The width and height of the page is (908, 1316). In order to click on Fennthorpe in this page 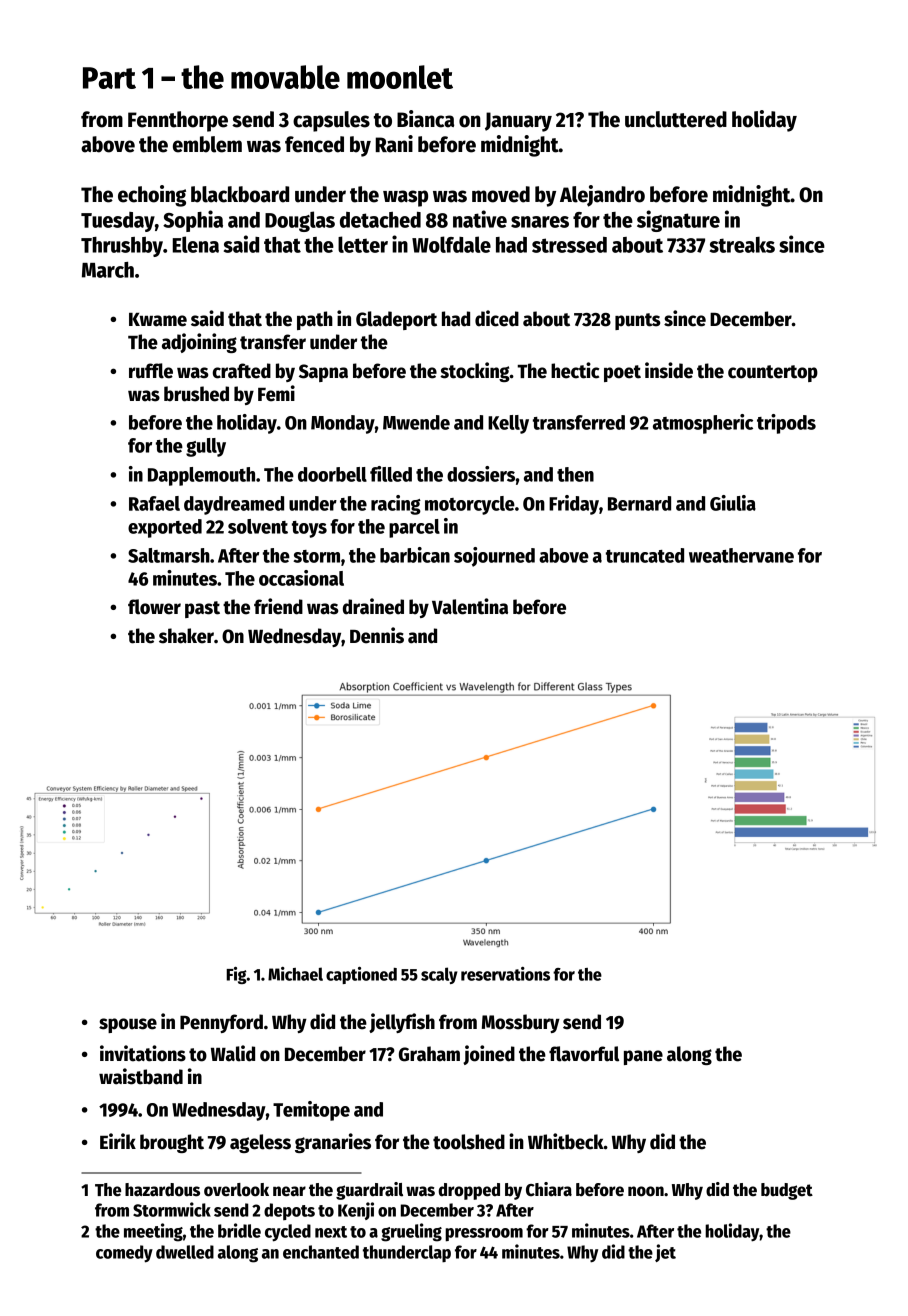, I will do `click(178, 121)`.
